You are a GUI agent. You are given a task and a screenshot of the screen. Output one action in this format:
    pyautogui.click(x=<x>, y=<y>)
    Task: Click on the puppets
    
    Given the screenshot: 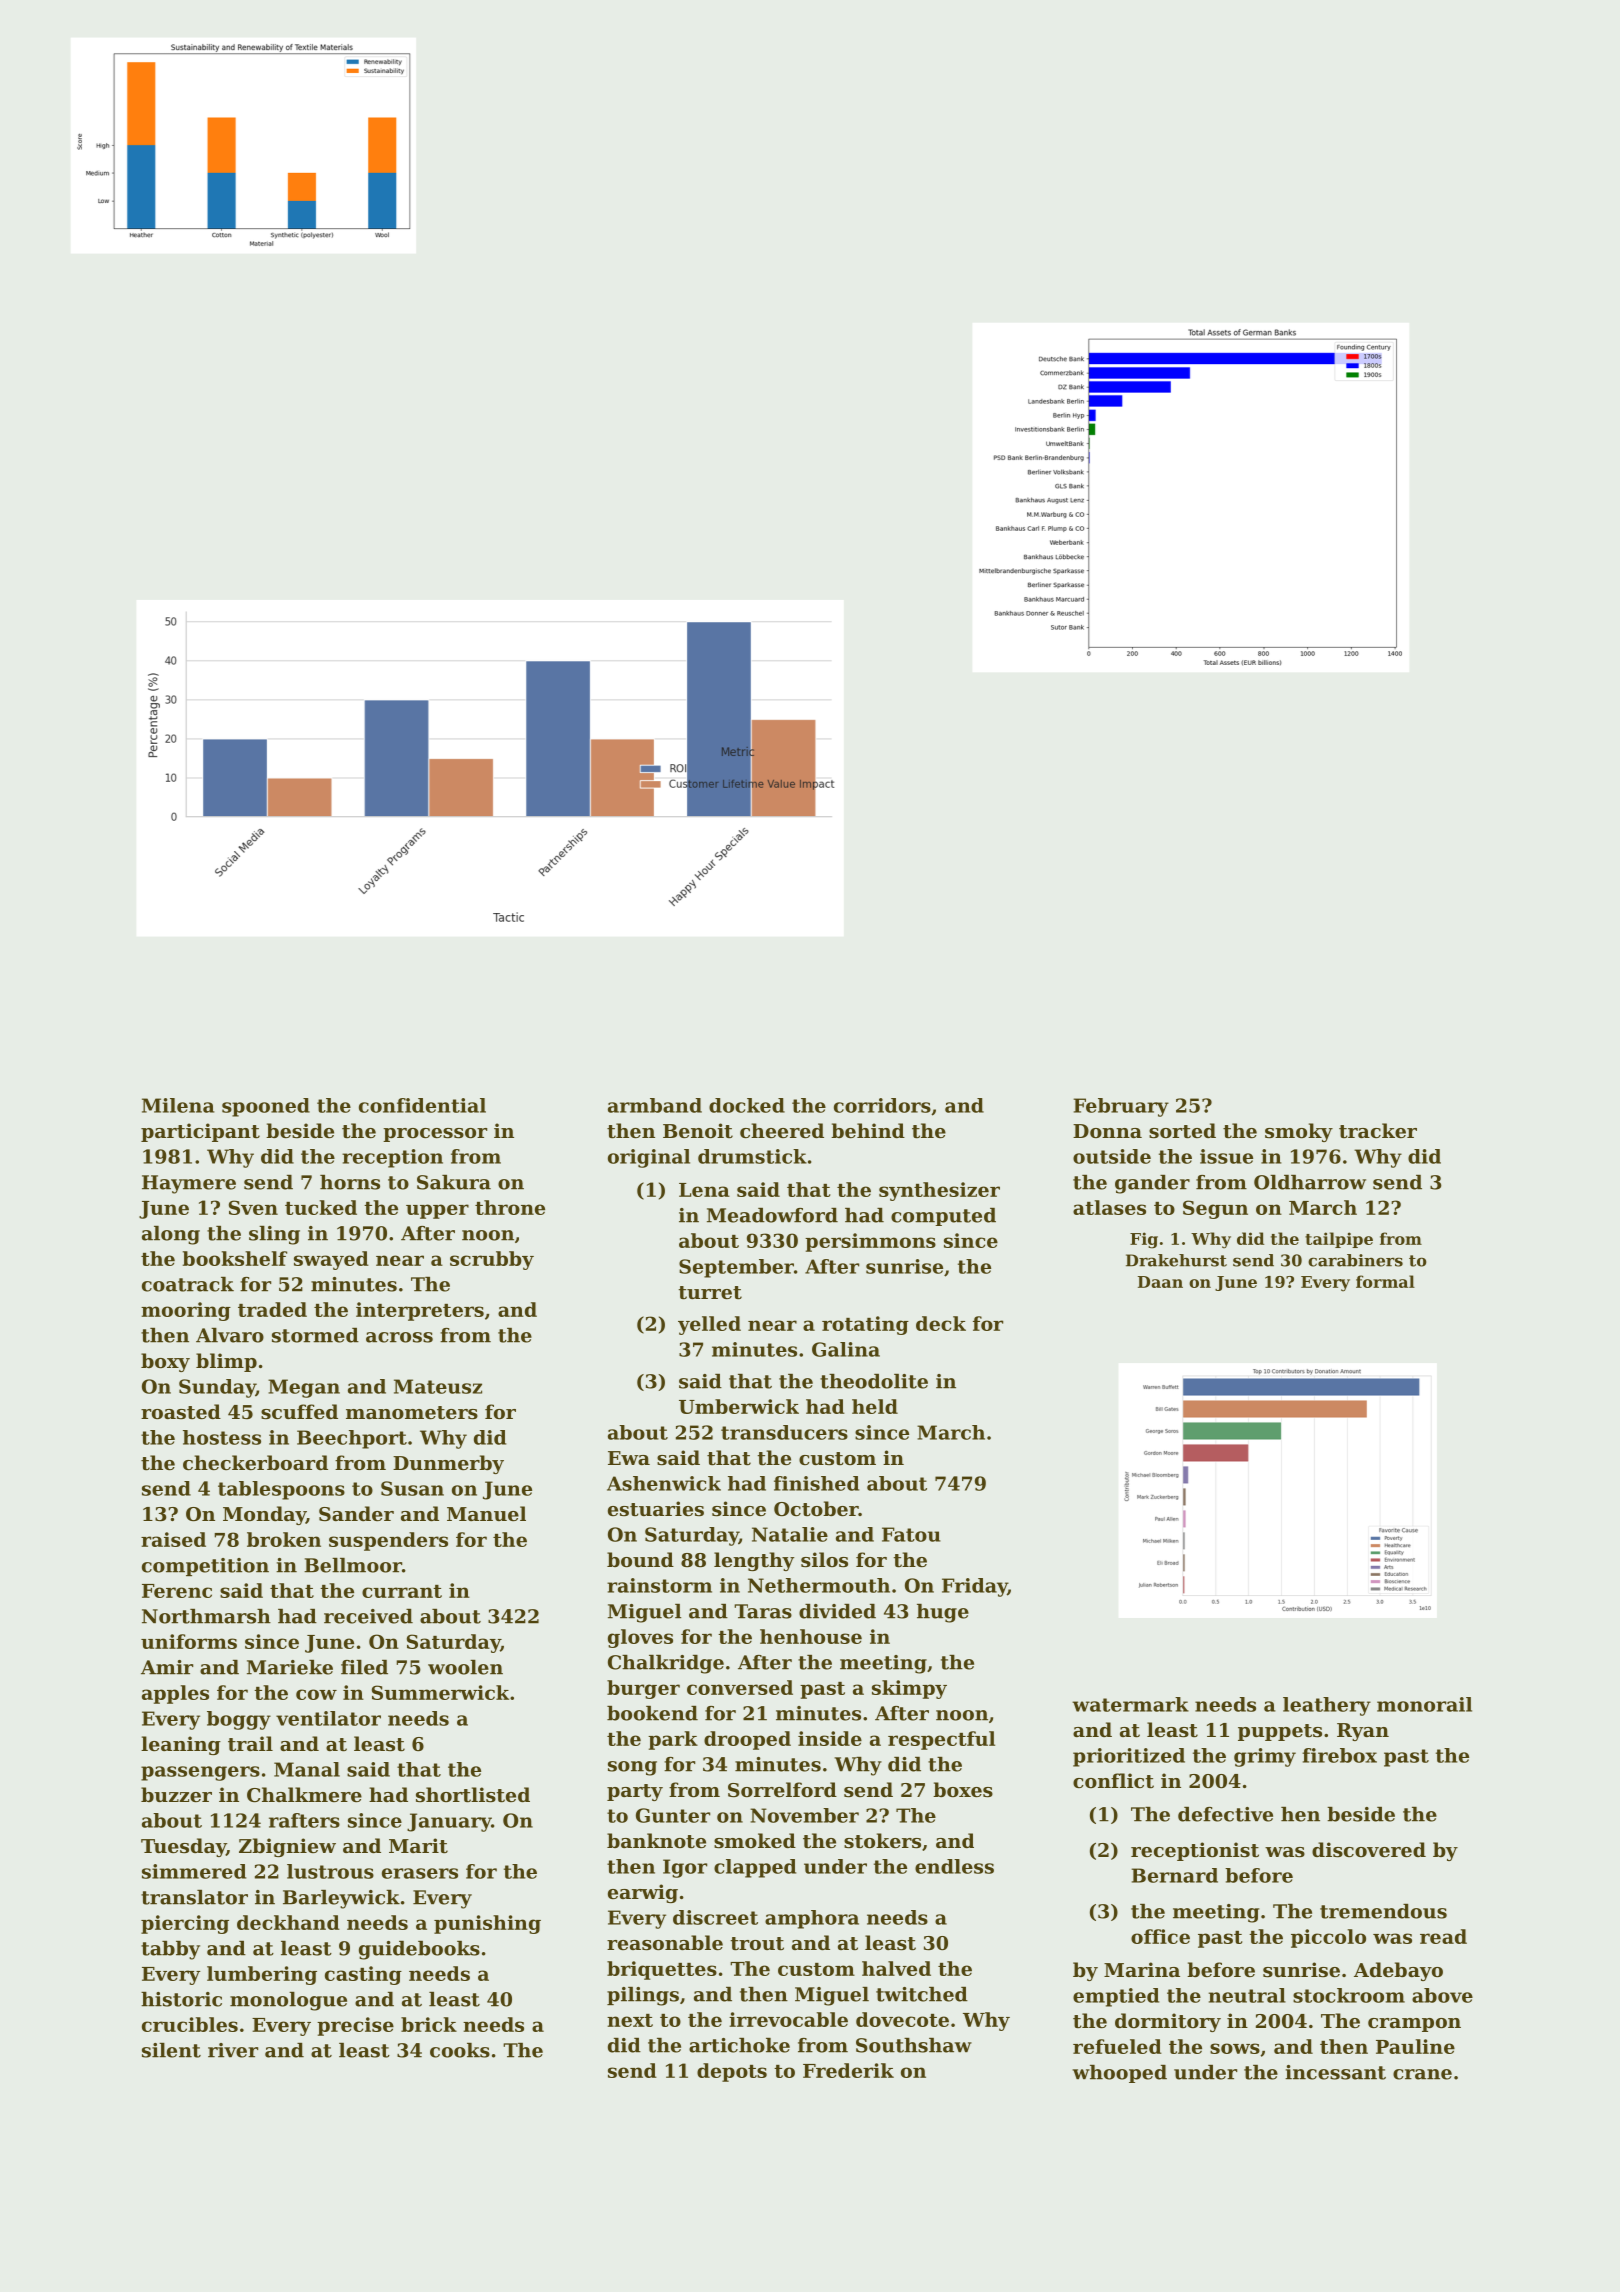 What is the action you would take?
    pyautogui.click(x=1280, y=1732)
